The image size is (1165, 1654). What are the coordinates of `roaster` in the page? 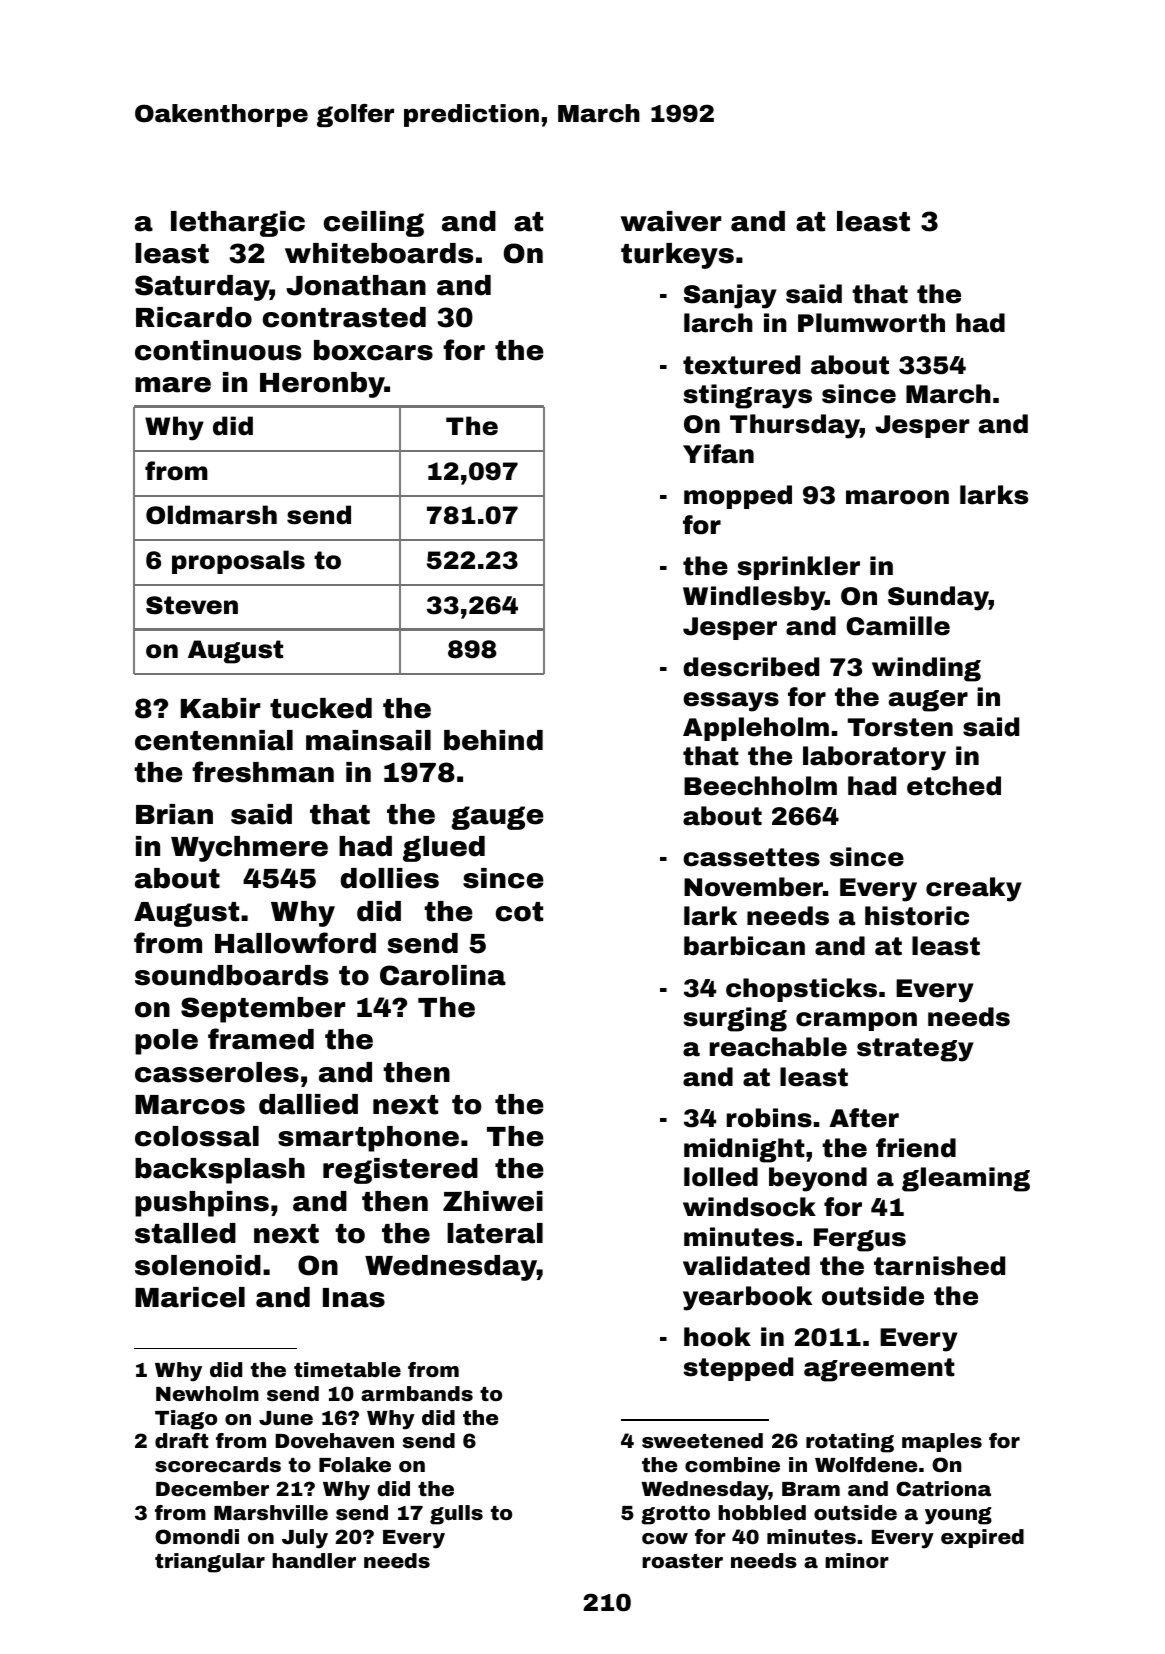 It's located at (682, 1561).
